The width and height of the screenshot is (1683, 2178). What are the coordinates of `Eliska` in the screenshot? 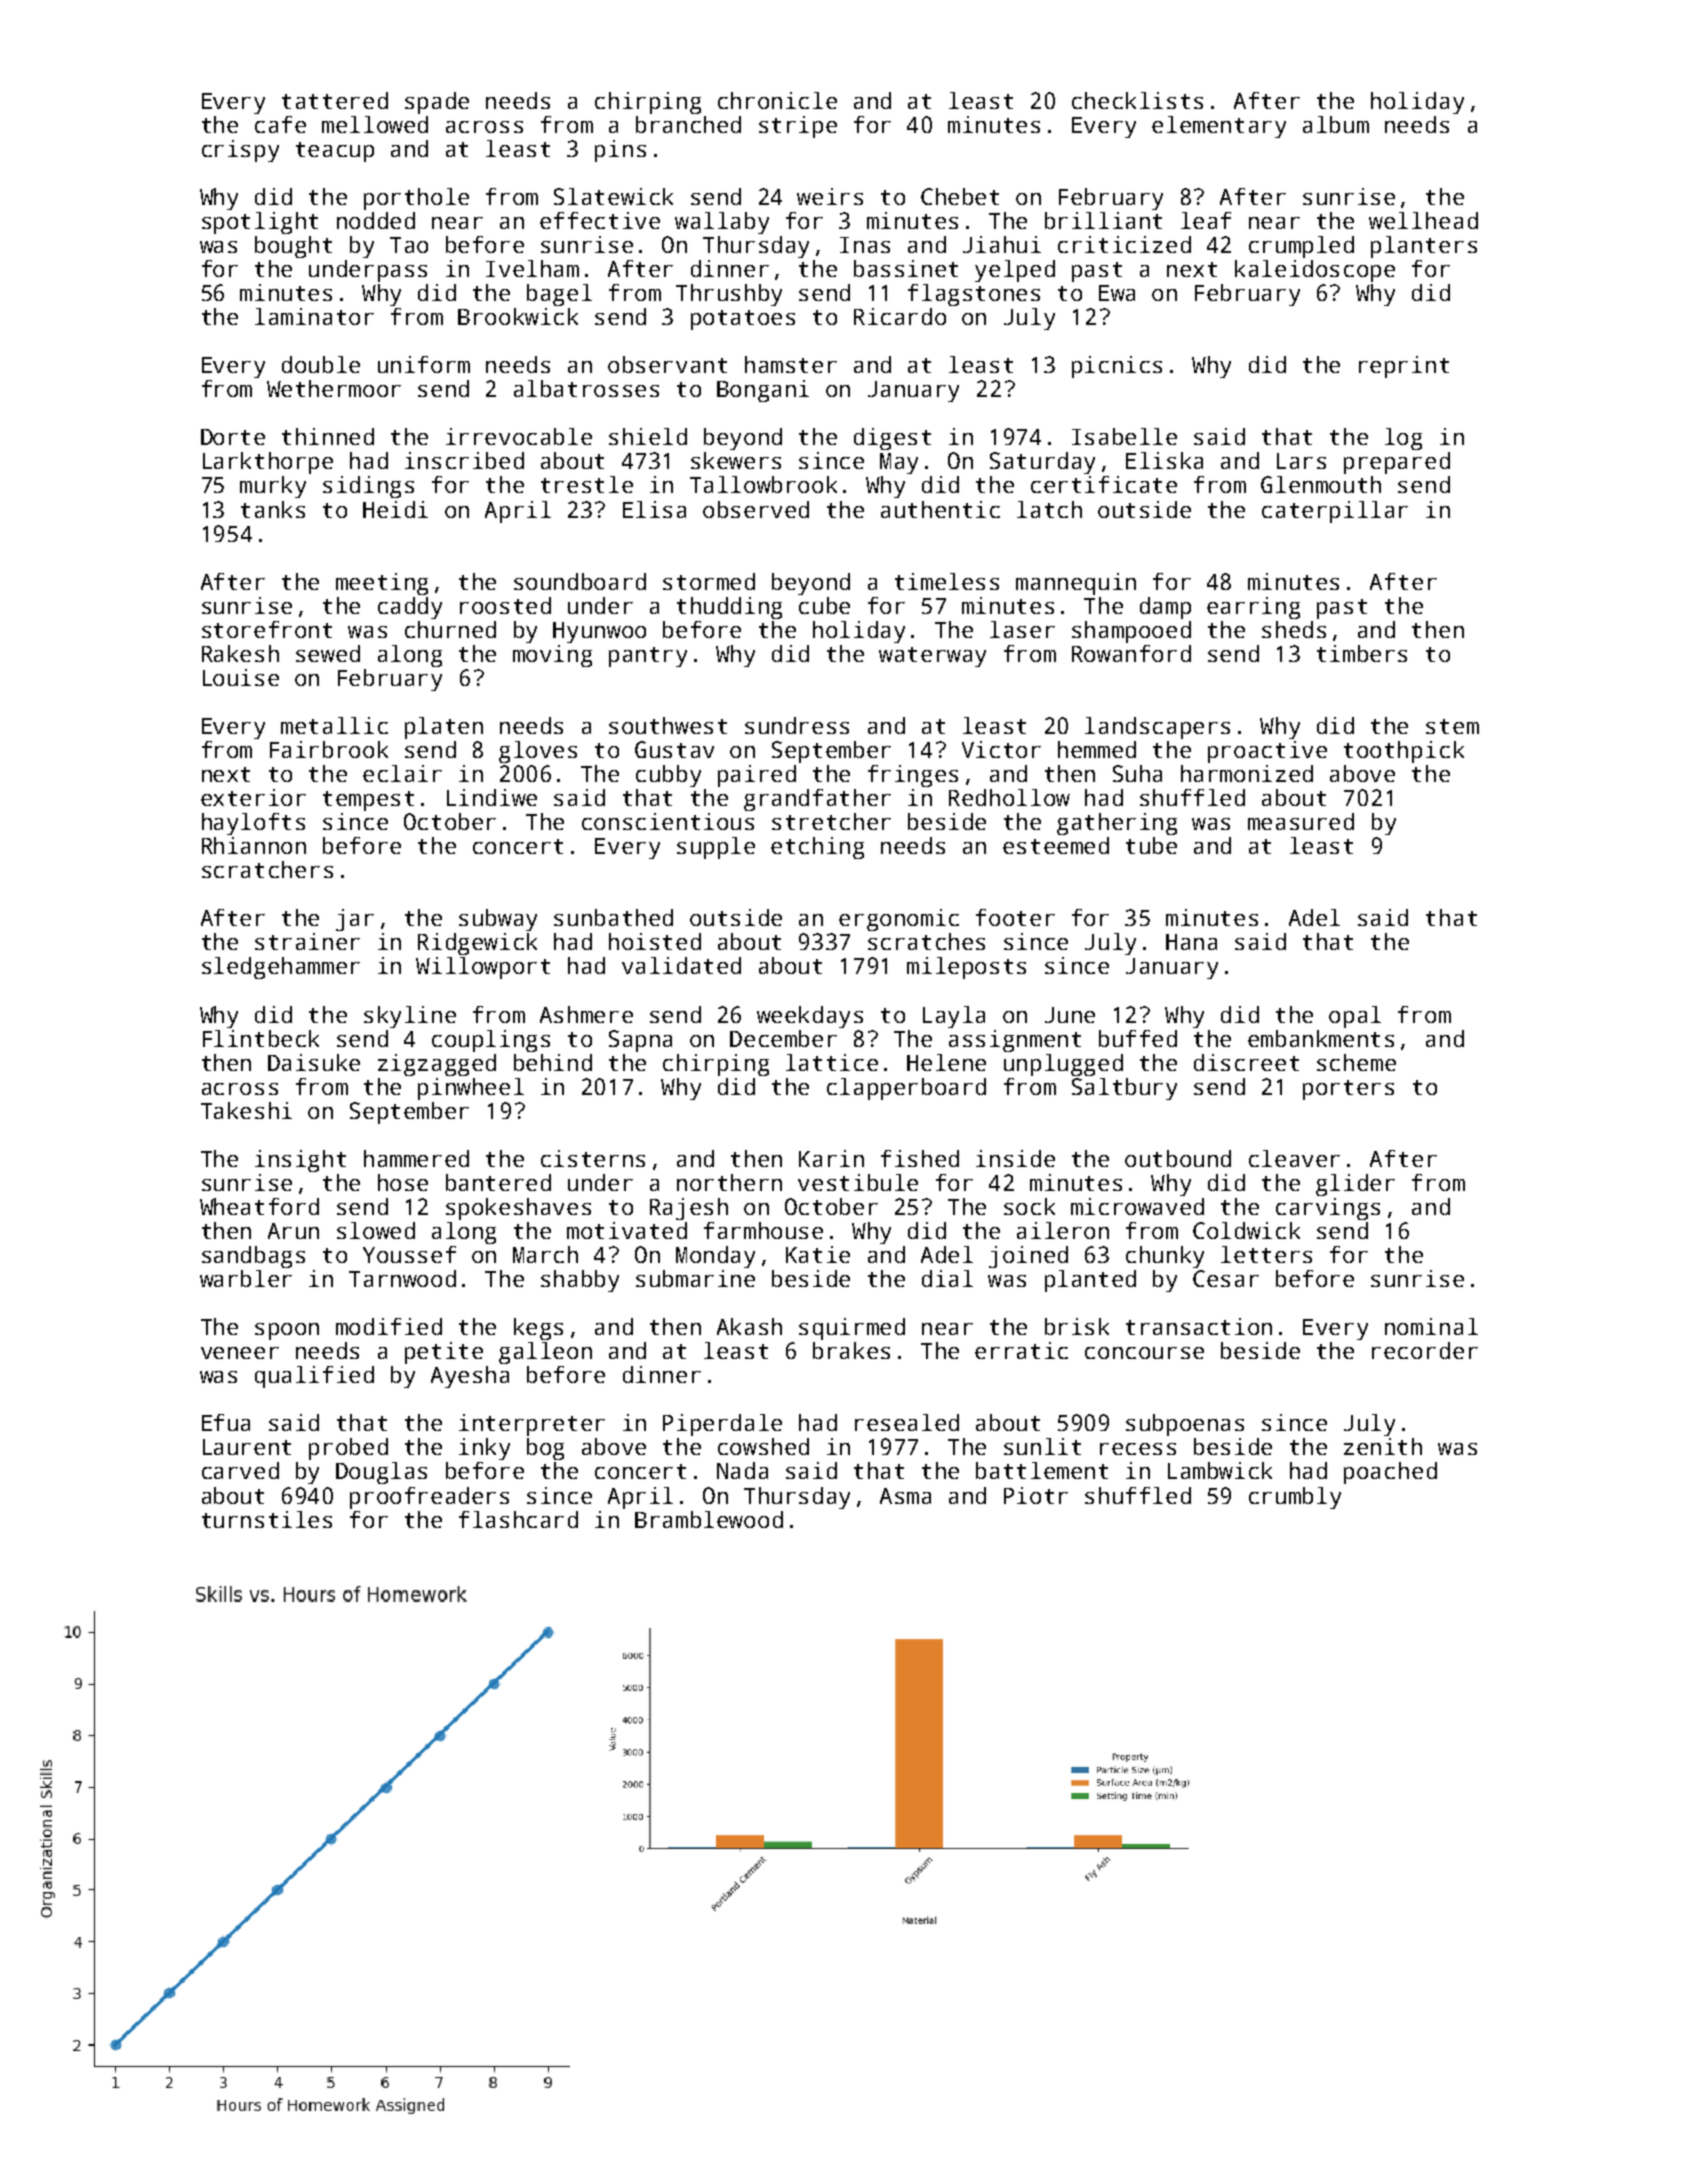 It's located at (1164, 460).
